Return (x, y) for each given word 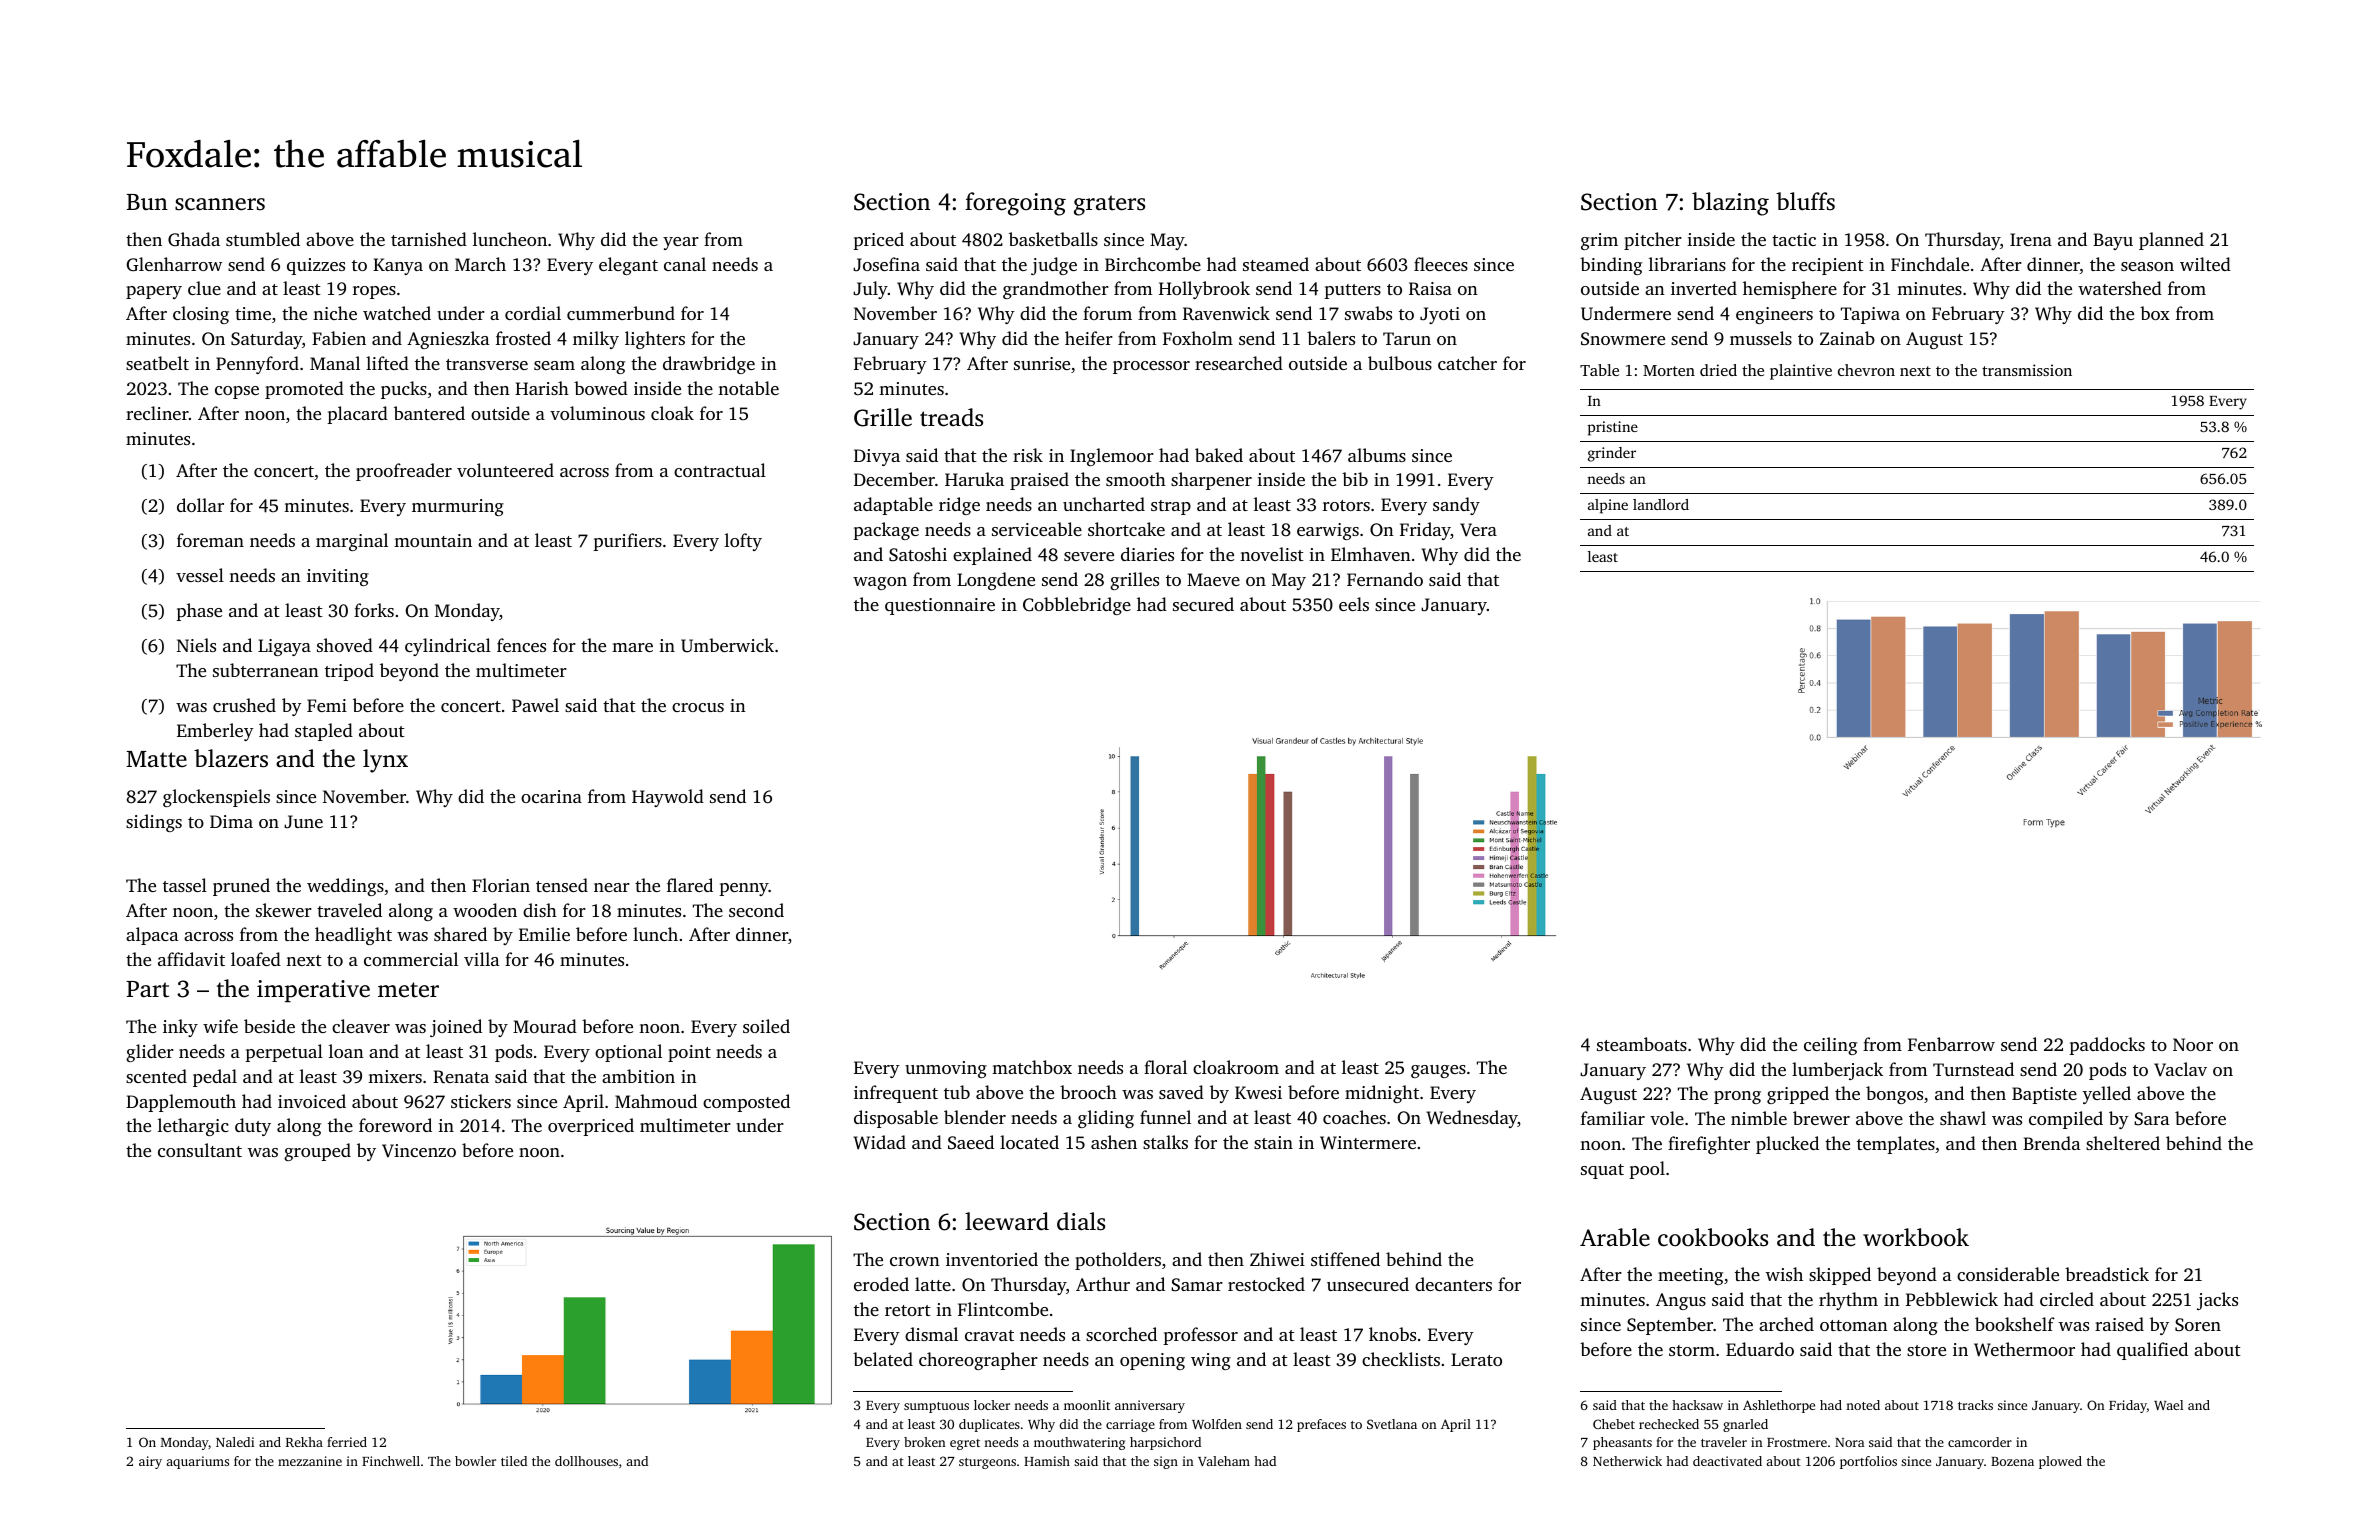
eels (1354, 604)
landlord (1661, 504)
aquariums (198, 1462)
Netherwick (1627, 1461)
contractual (720, 470)
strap (1171, 507)
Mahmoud (656, 1101)
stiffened (1345, 1259)
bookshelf (2015, 1324)
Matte (156, 759)
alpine (1608, 506)
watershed (2120, 288)
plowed (2060, 1462)
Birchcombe (1153, 264)
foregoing (1015, 204)
